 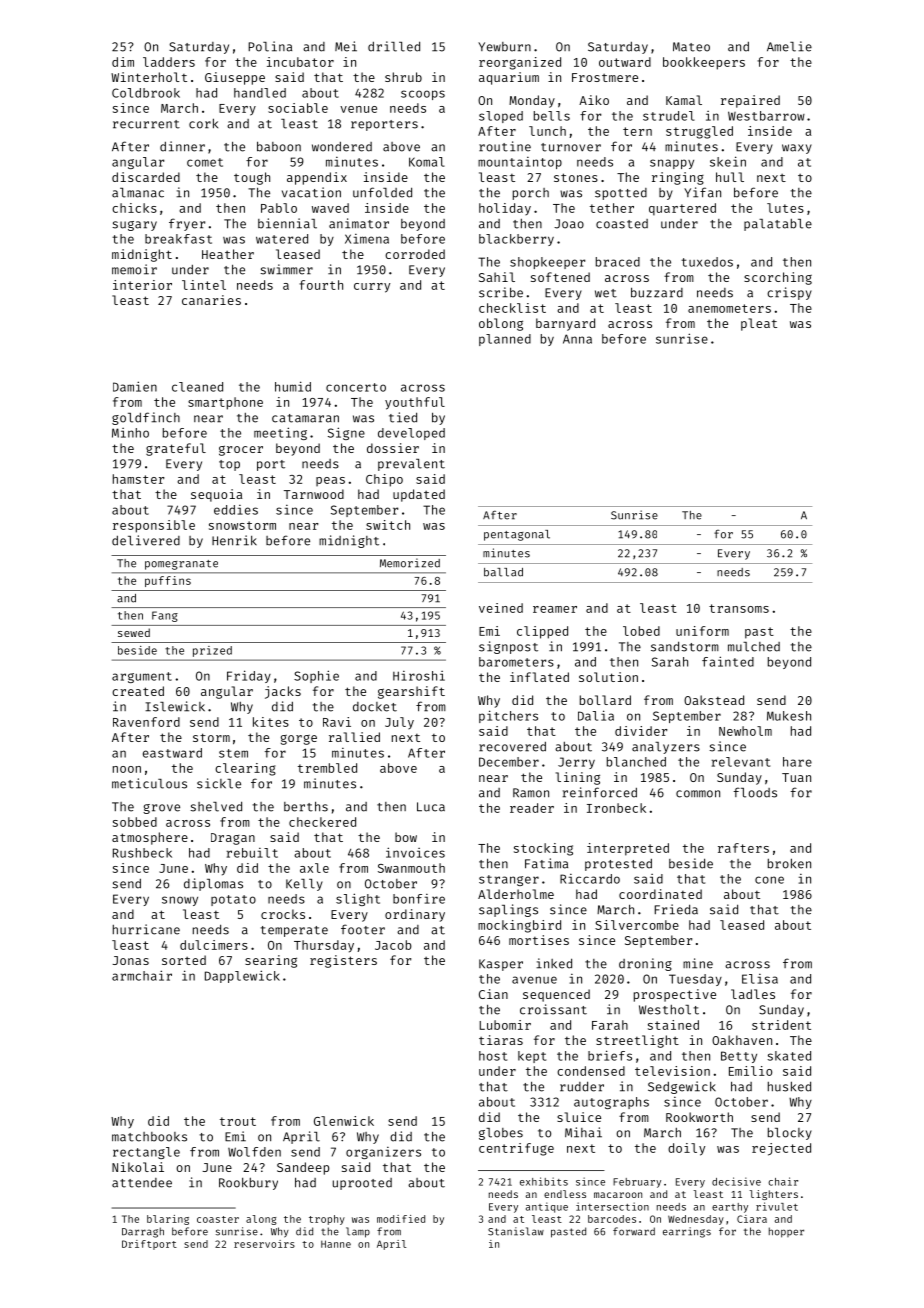 I want to click on switch, so click(x=388, y=525).
